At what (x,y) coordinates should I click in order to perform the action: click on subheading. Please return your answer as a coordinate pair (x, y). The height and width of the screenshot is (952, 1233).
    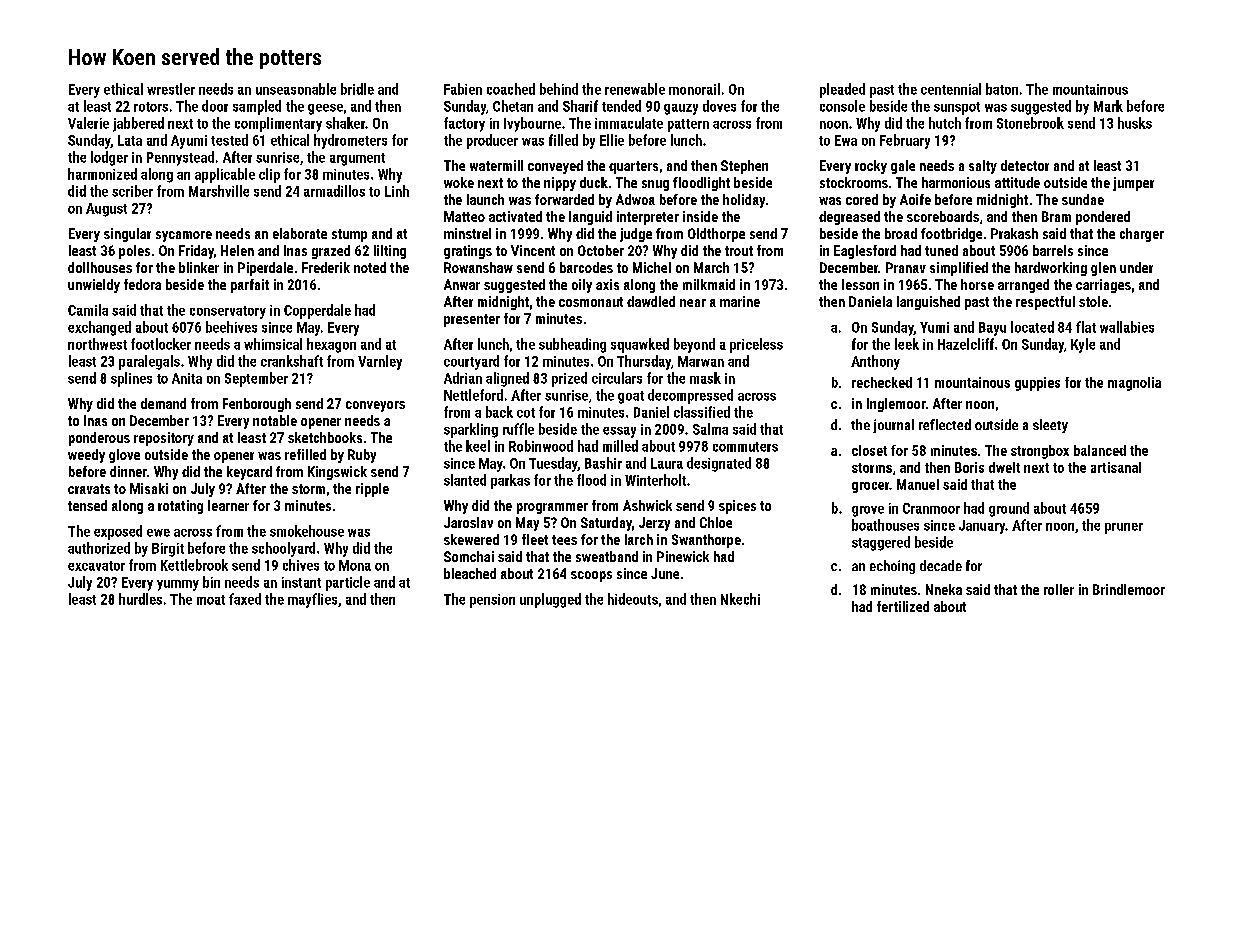
    Looking at the image, I should click on (572, 345).
